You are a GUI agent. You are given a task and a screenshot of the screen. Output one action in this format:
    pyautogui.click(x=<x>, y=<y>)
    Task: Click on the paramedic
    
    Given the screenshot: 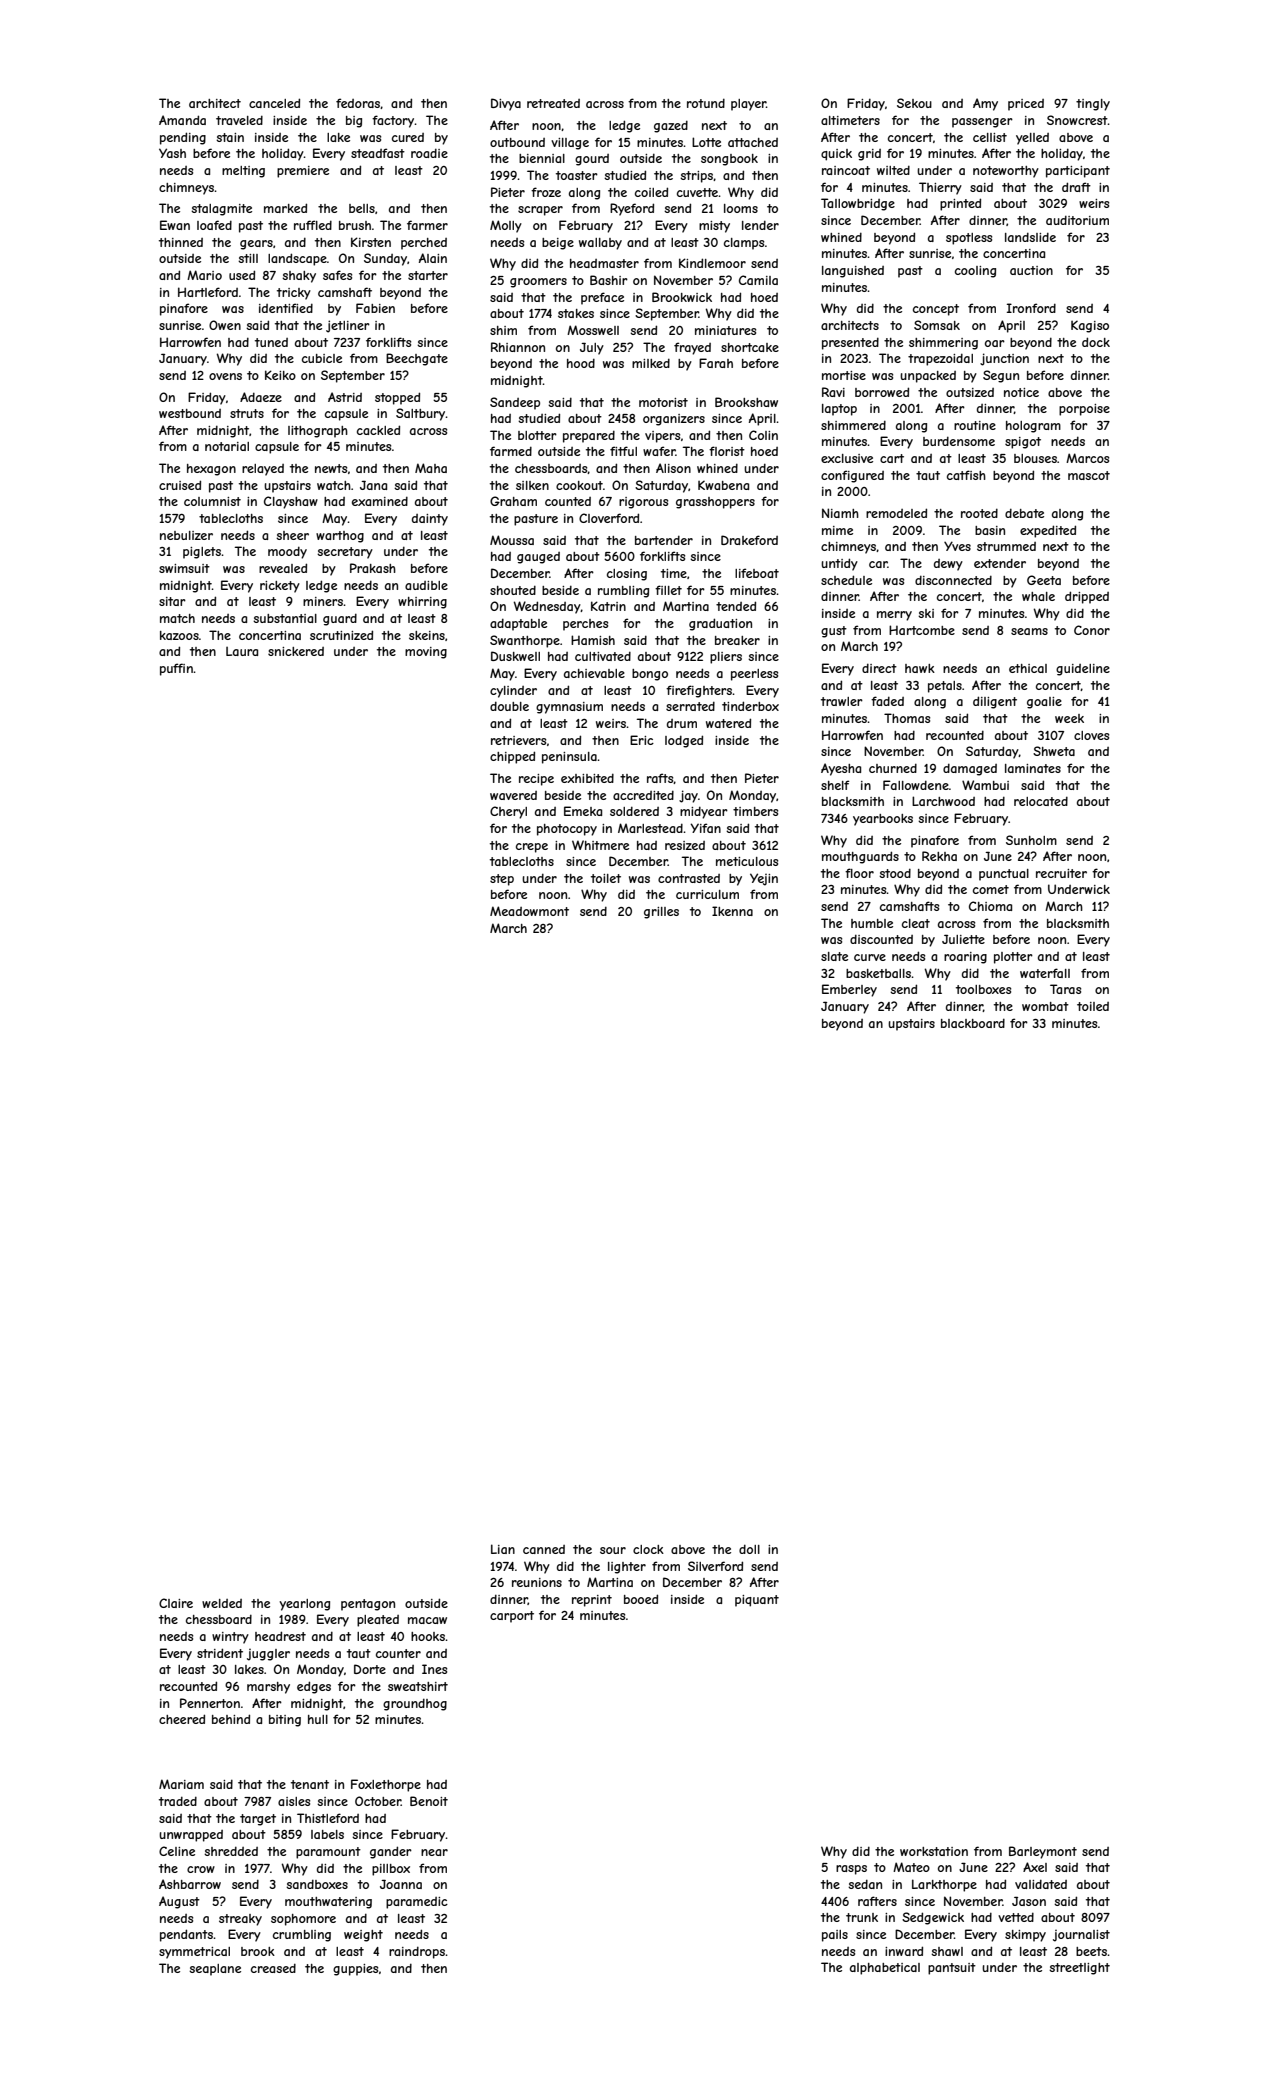 What is the action you would take?
    pyautogui.click(x=417, y=1903)
